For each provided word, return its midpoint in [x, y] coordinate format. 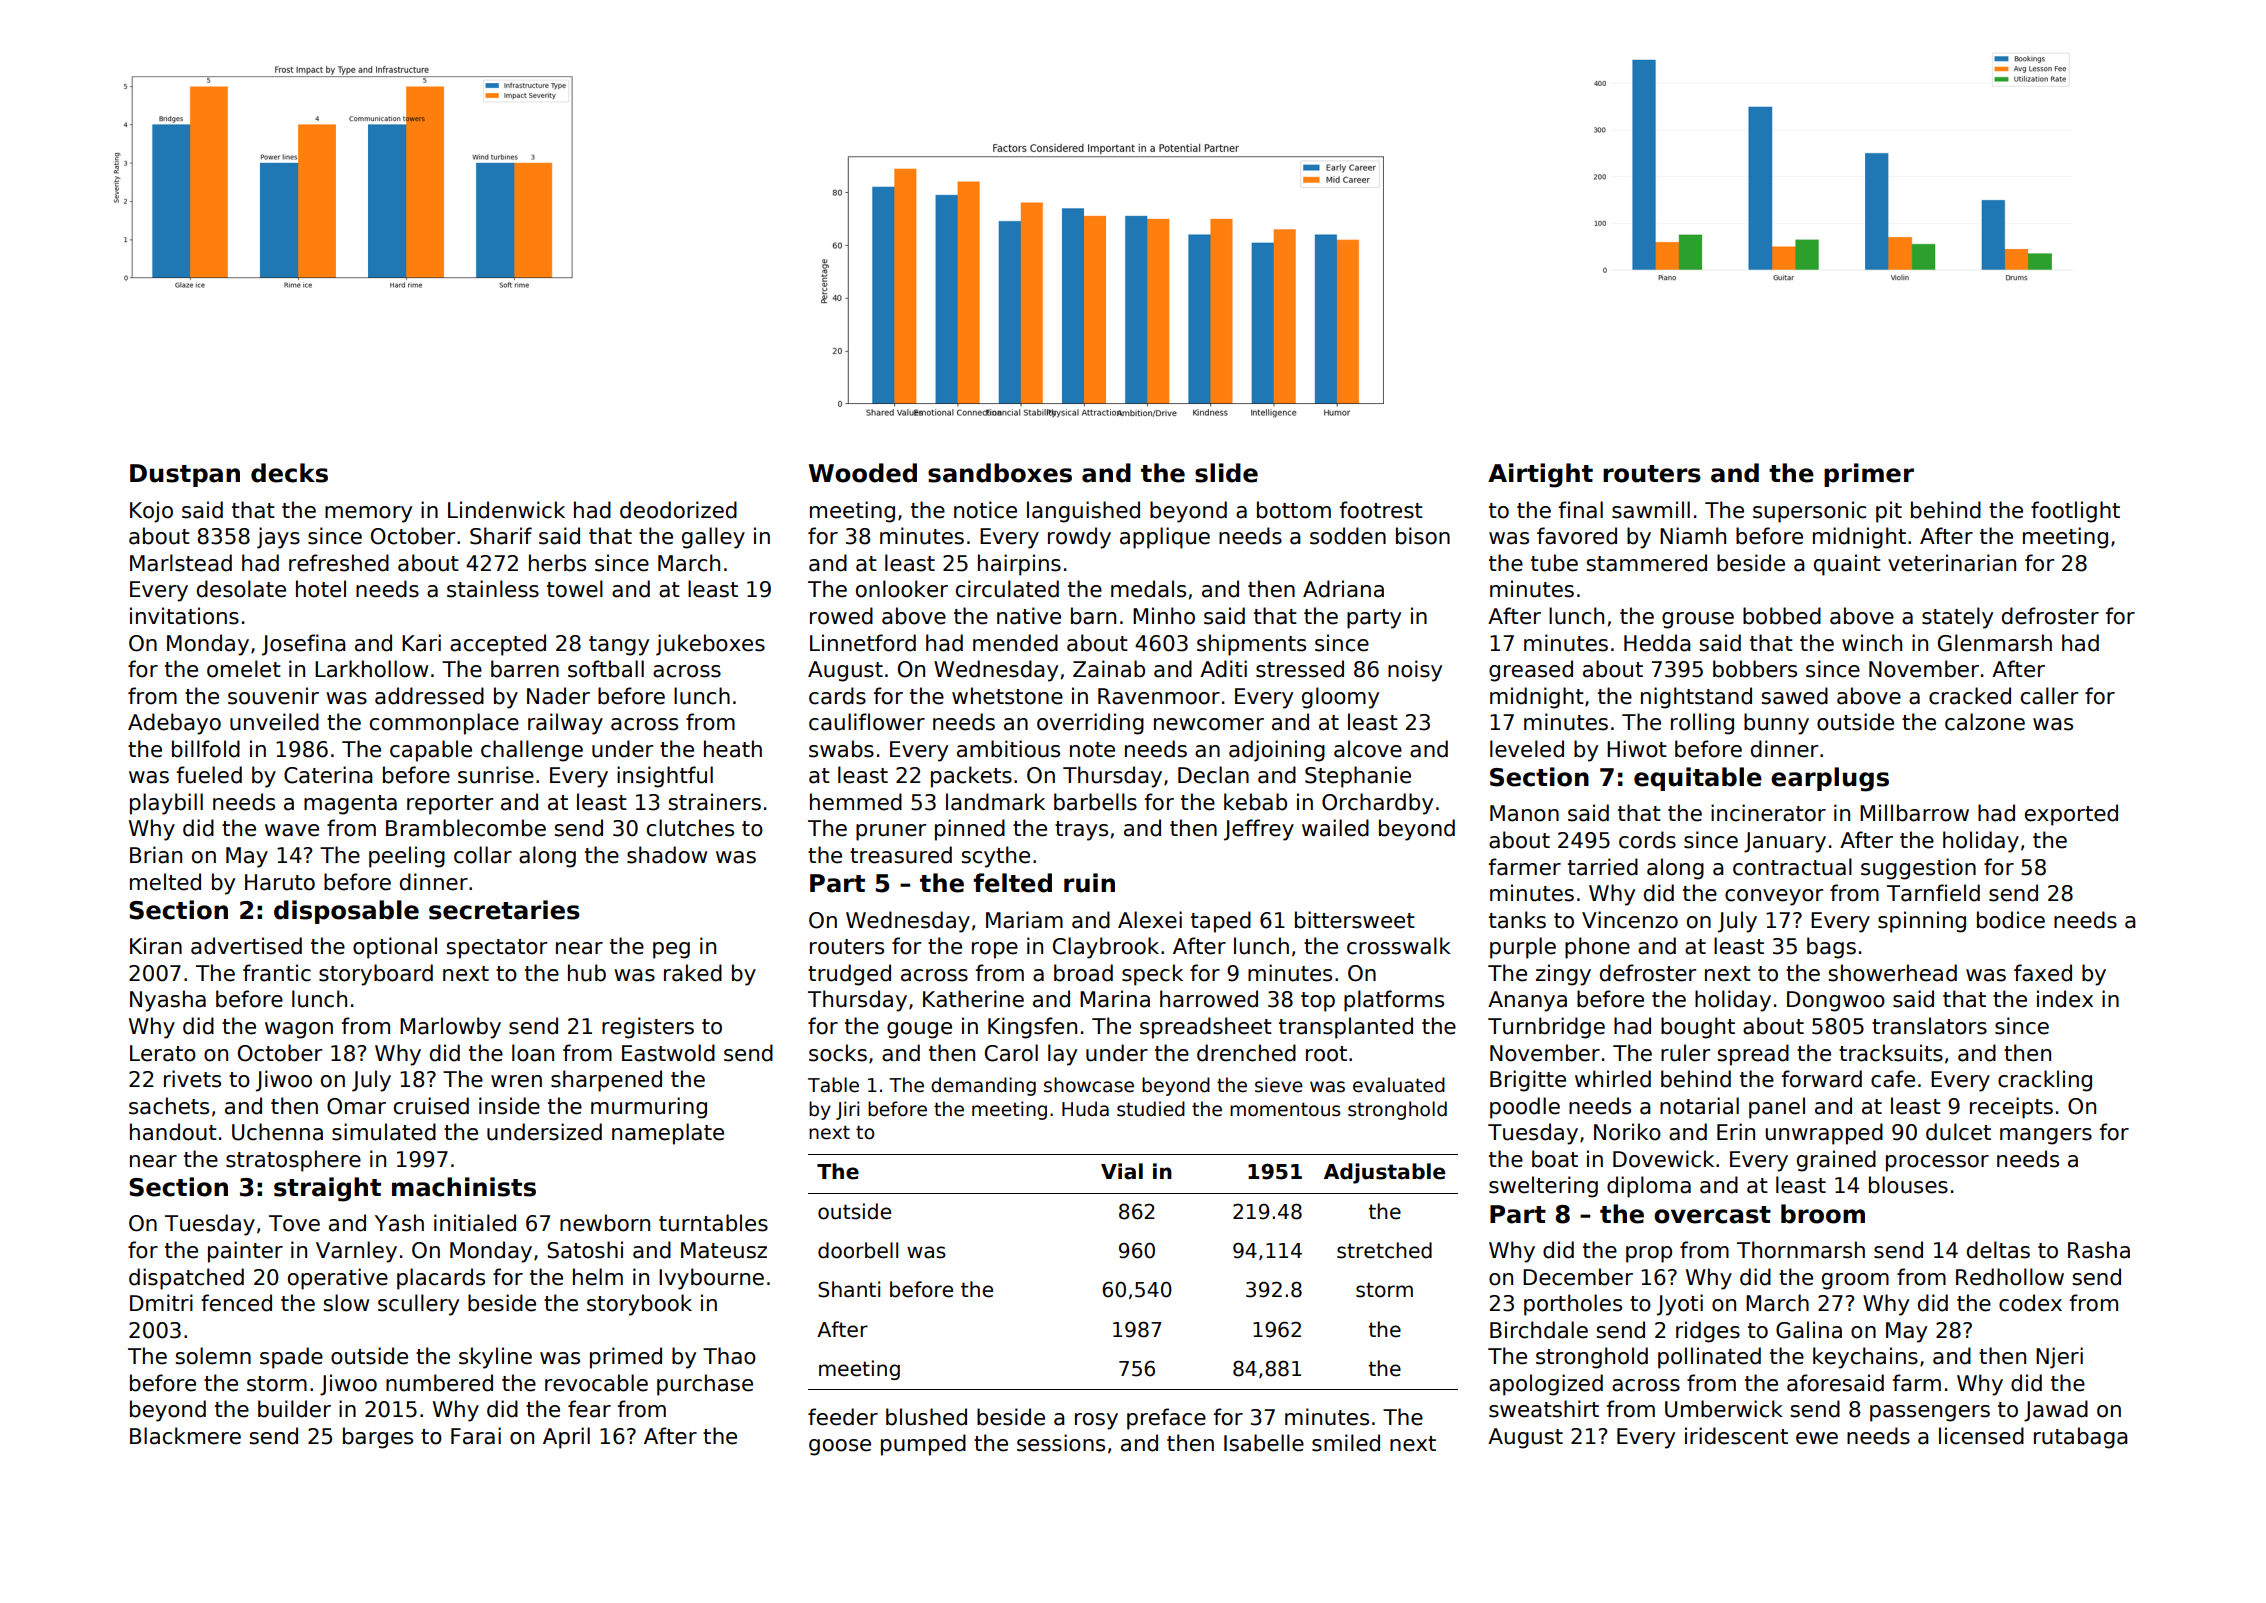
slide [1226, 473]
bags [1831, 948]
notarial [1699, 1106]
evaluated [1399, 1085]
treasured [901, 855]
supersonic [1809, 512]
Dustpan [185, 475]
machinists [464, 1187]
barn [1093, 616]
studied [1151, 1109]
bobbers [1755, 669]
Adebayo [174, 724]
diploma [1649, 1187]
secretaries [504, 910]
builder [294, 1409]
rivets [192, 1079]
